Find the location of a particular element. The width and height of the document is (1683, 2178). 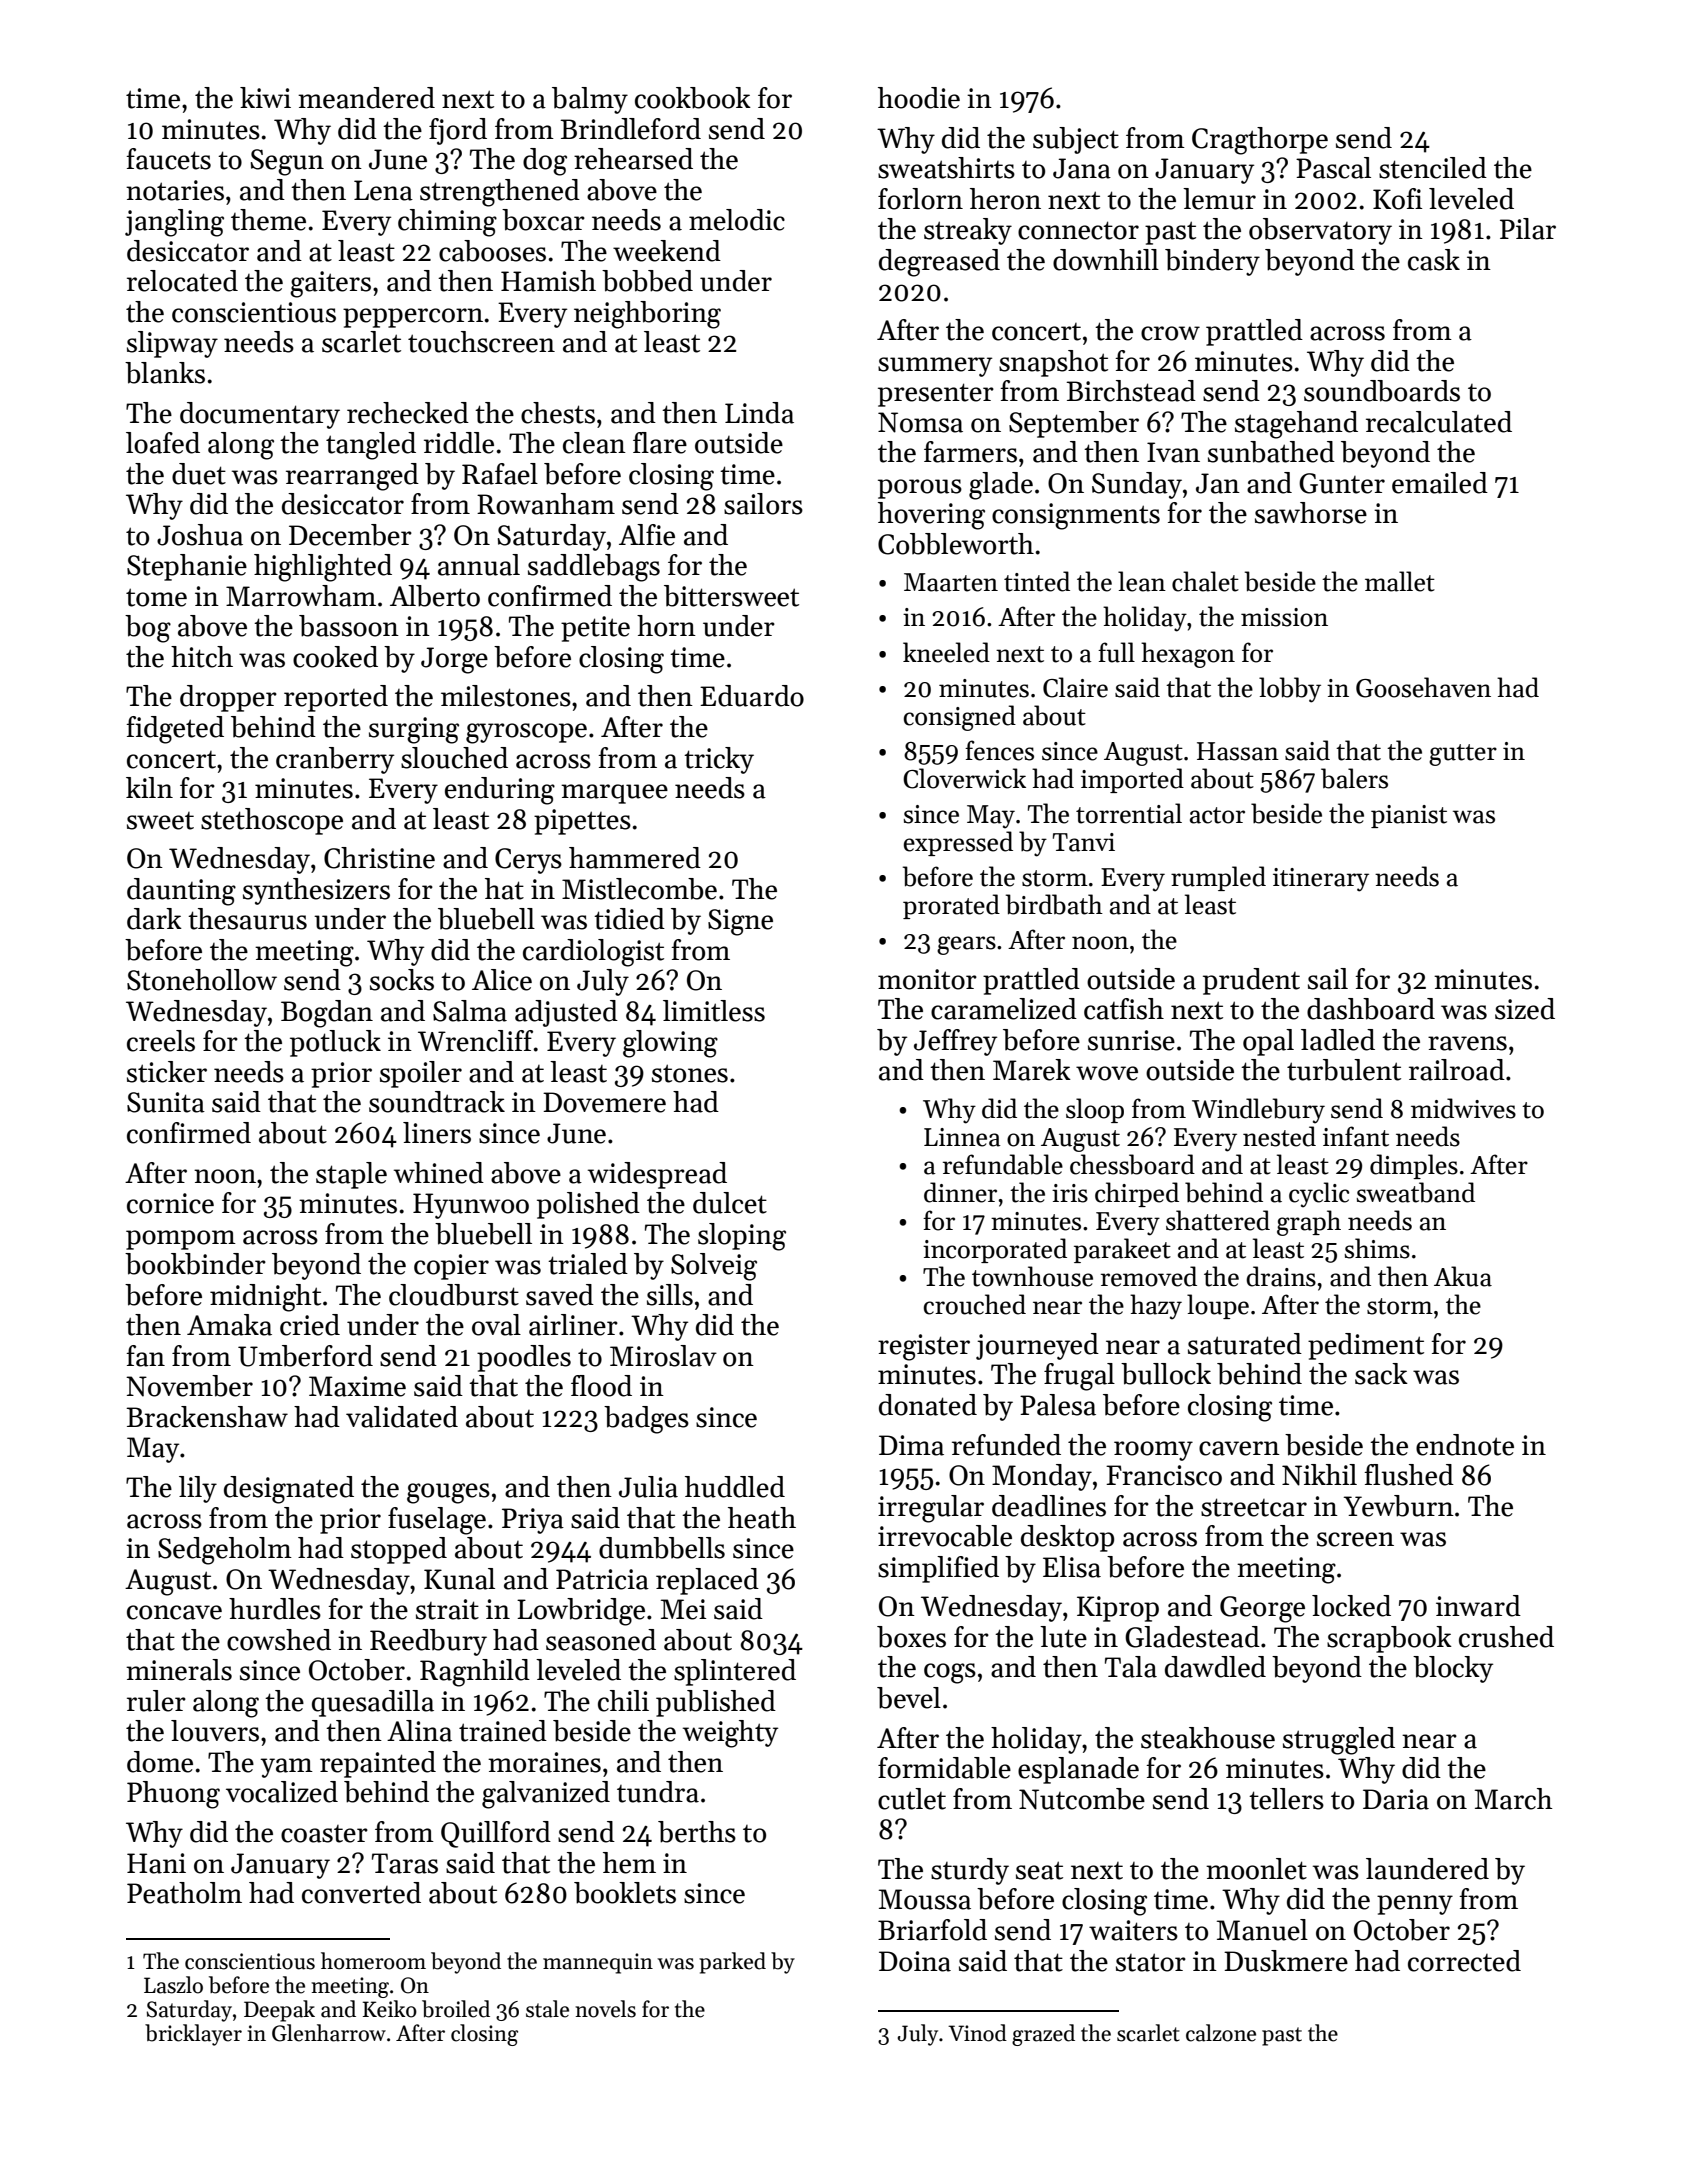

designated is located at coordinates (289, 1490).
